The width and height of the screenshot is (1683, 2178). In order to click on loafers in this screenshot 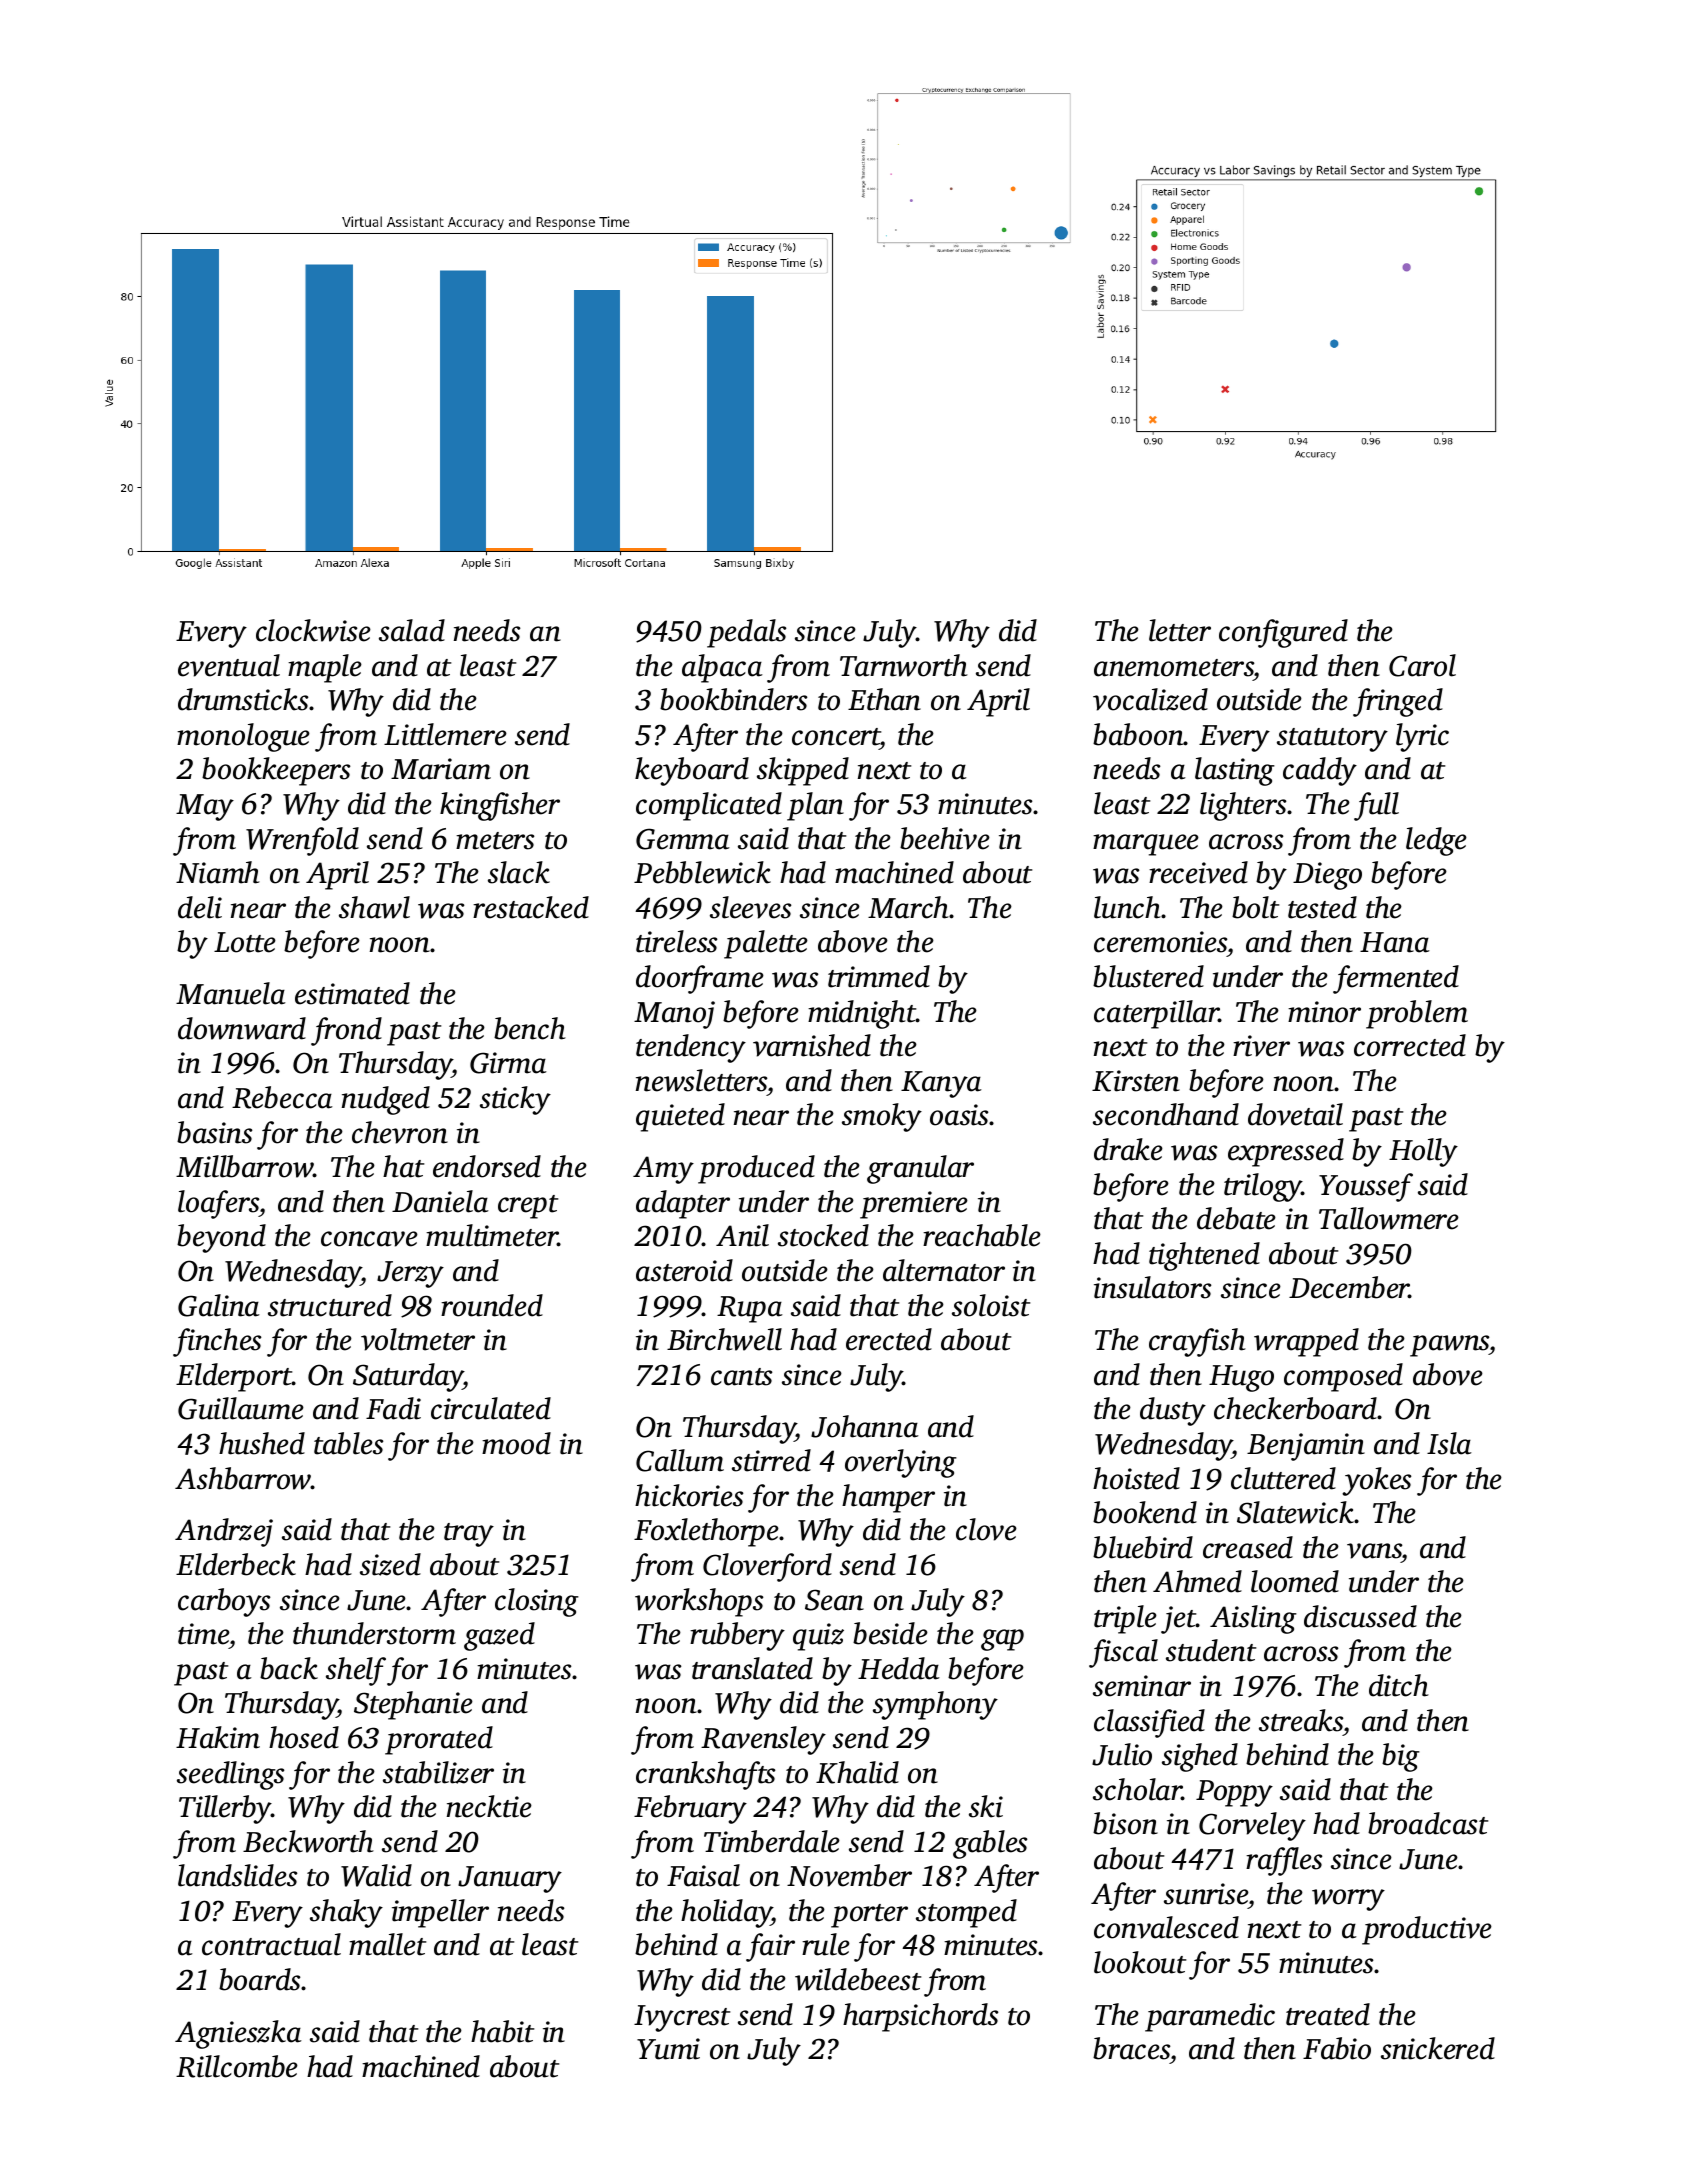, I will do `click(218, 1204)`.
